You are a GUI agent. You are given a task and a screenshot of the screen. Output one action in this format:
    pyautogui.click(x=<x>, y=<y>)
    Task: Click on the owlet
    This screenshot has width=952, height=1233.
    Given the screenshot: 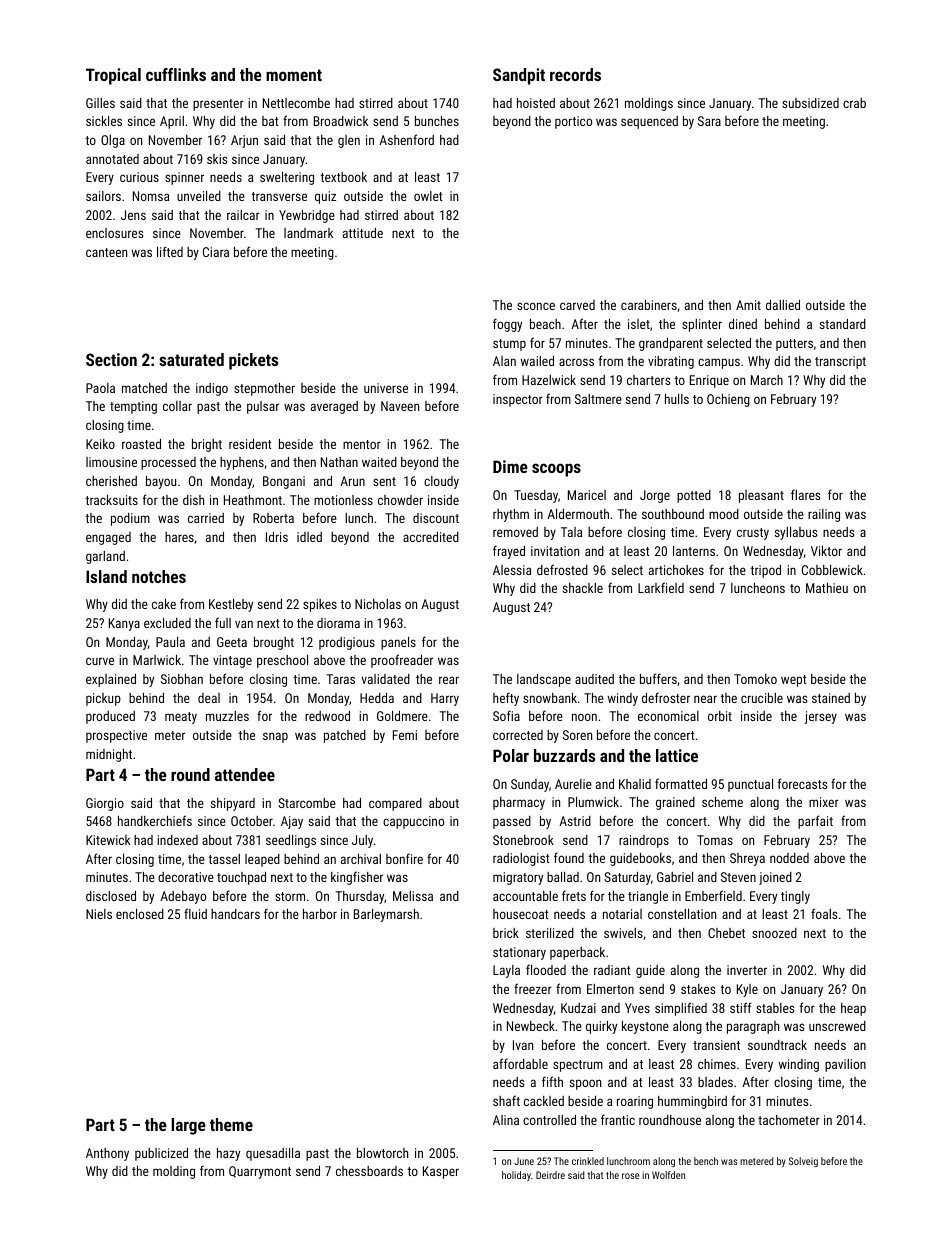 What is the action you would take?
    pyautogui.click(x=428, y=196)
